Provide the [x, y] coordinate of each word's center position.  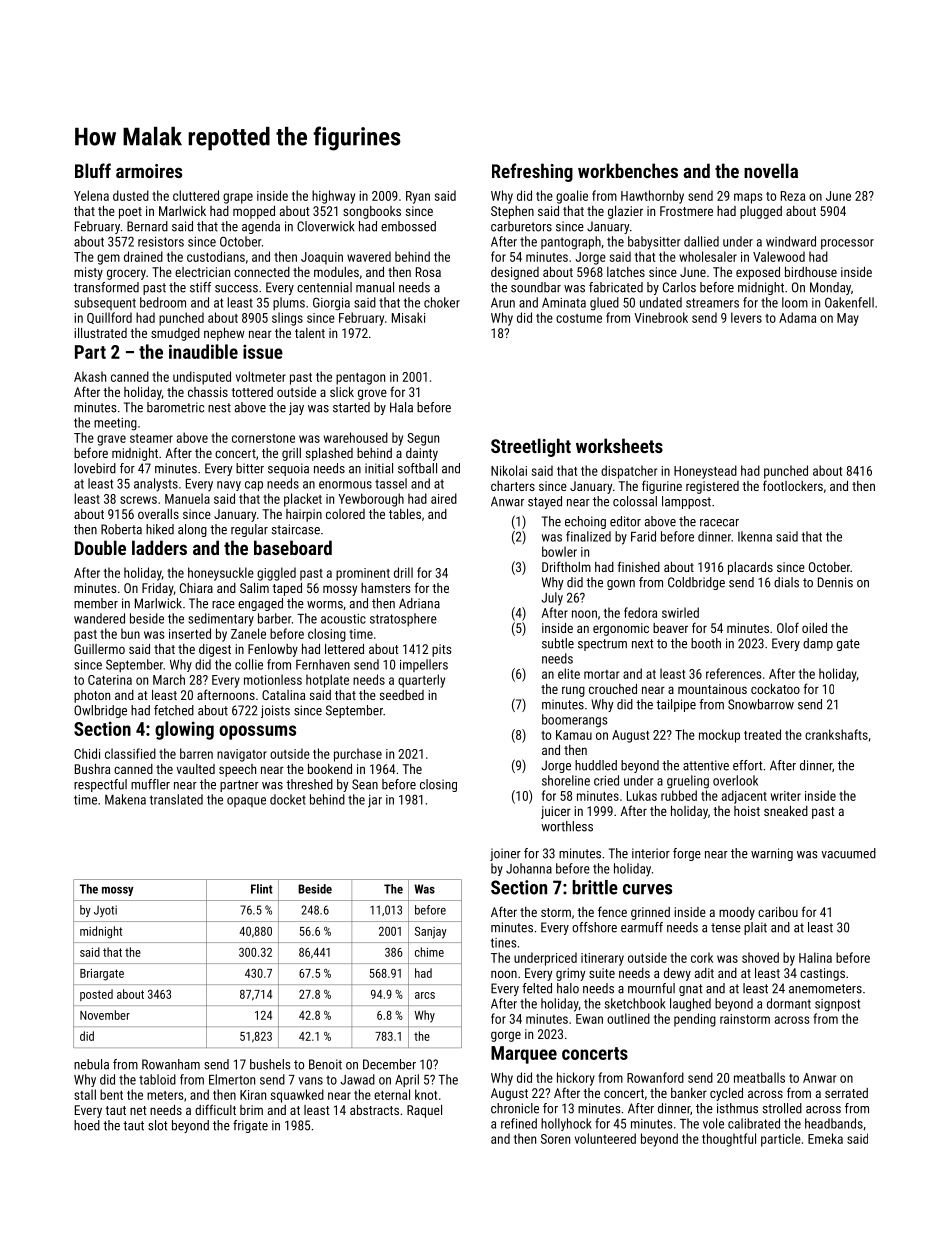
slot [158, 1125]
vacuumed [848, 853]
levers [746, 317]
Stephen [512, 212]
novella [771, 170]
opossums [257, 732]
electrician [202, 272]
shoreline [566, 780]
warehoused [356, 437]
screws [138, 500]
